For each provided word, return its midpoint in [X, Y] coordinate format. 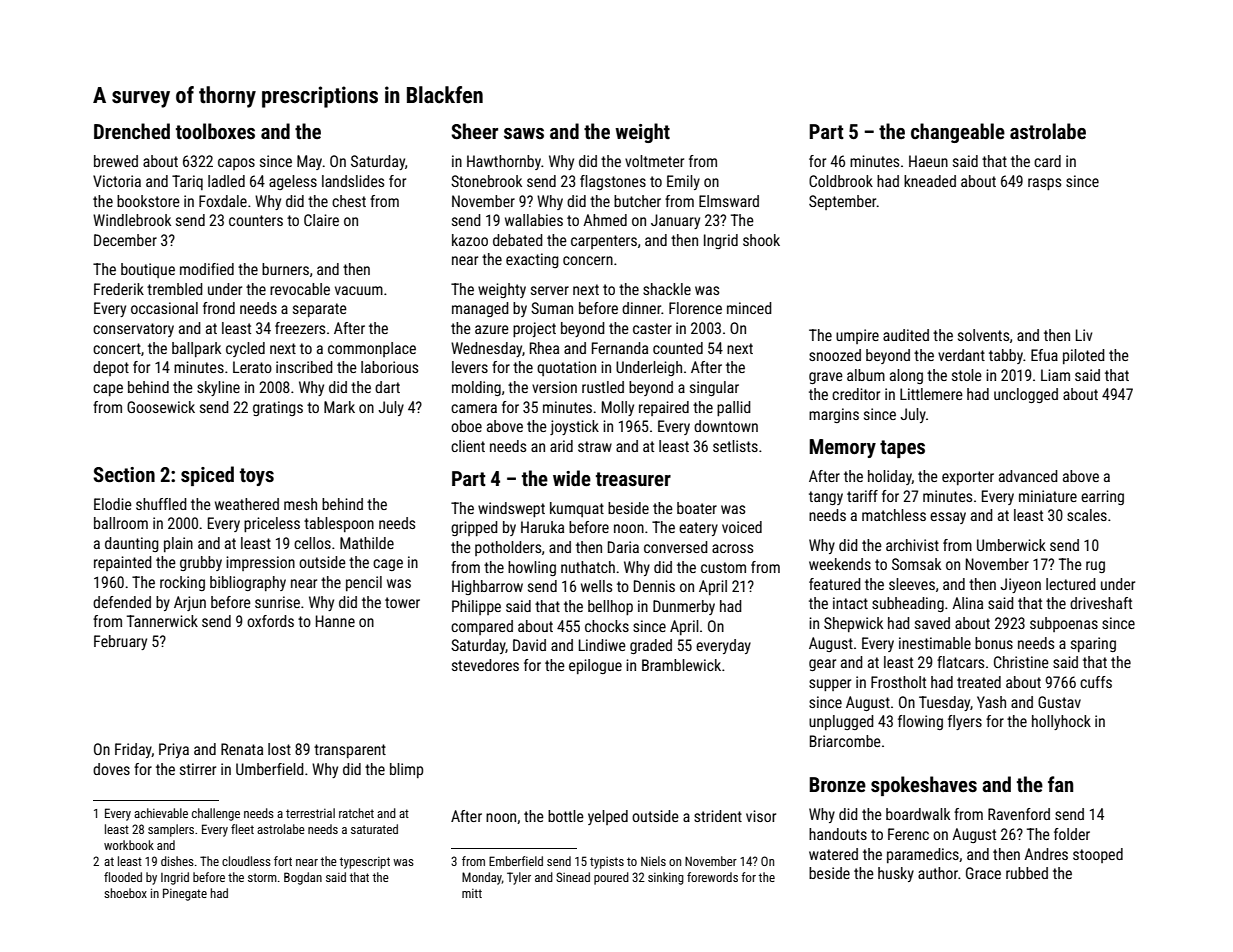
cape [108, 390]
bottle [566, 816]
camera [474, 408]
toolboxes [215, 131]
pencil [364, 583]
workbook [129, 845]
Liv [1084, 335]
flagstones [613, 182]
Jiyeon [1020, 585]
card [1047, 161]
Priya [174, 750]
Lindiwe [602, 645]
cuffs [1096, 682]
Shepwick [853, 624]
